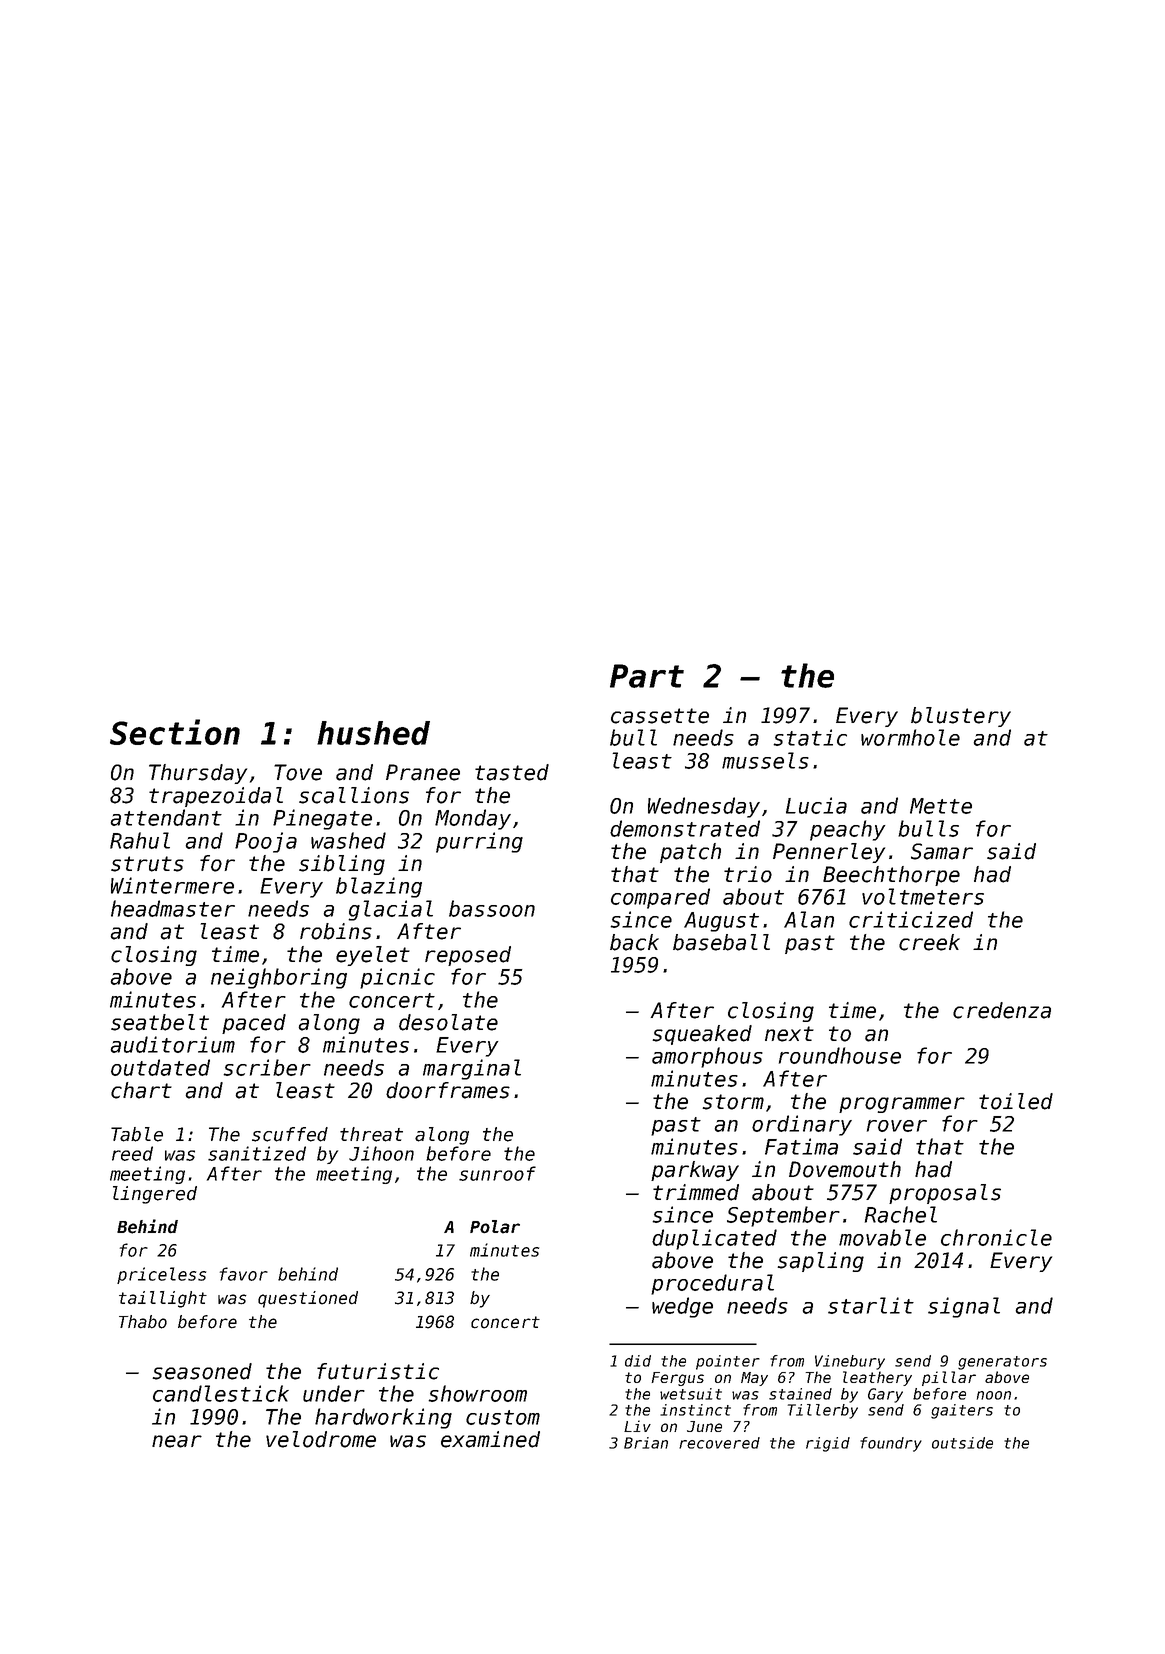 Image resolution: width=1165 pixels, height=1654 pixels. I want to click on Part, so click(647, 676).
